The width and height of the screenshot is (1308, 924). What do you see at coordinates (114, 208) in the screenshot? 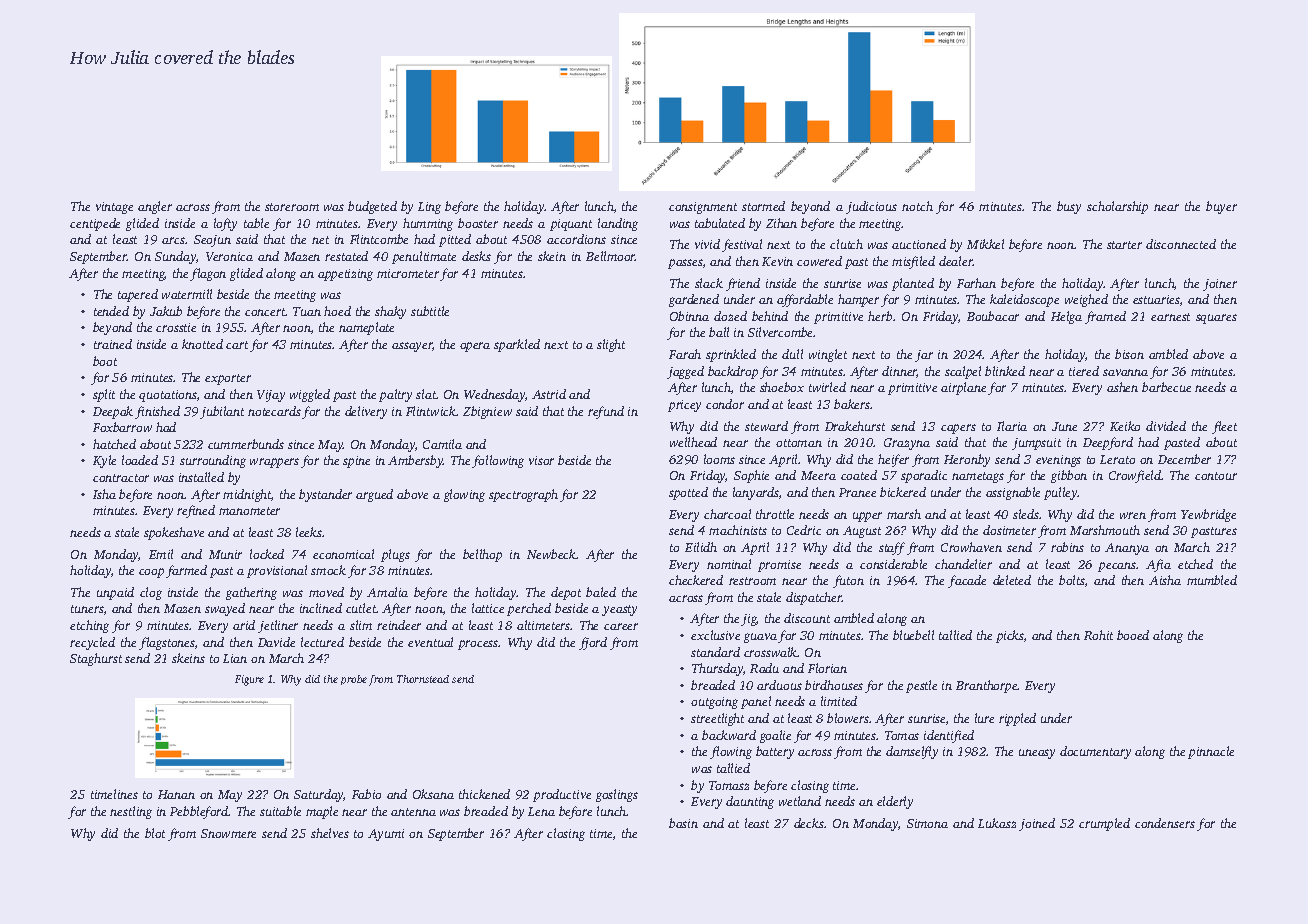
I see `vintage` at bounding box center [114, 208].
